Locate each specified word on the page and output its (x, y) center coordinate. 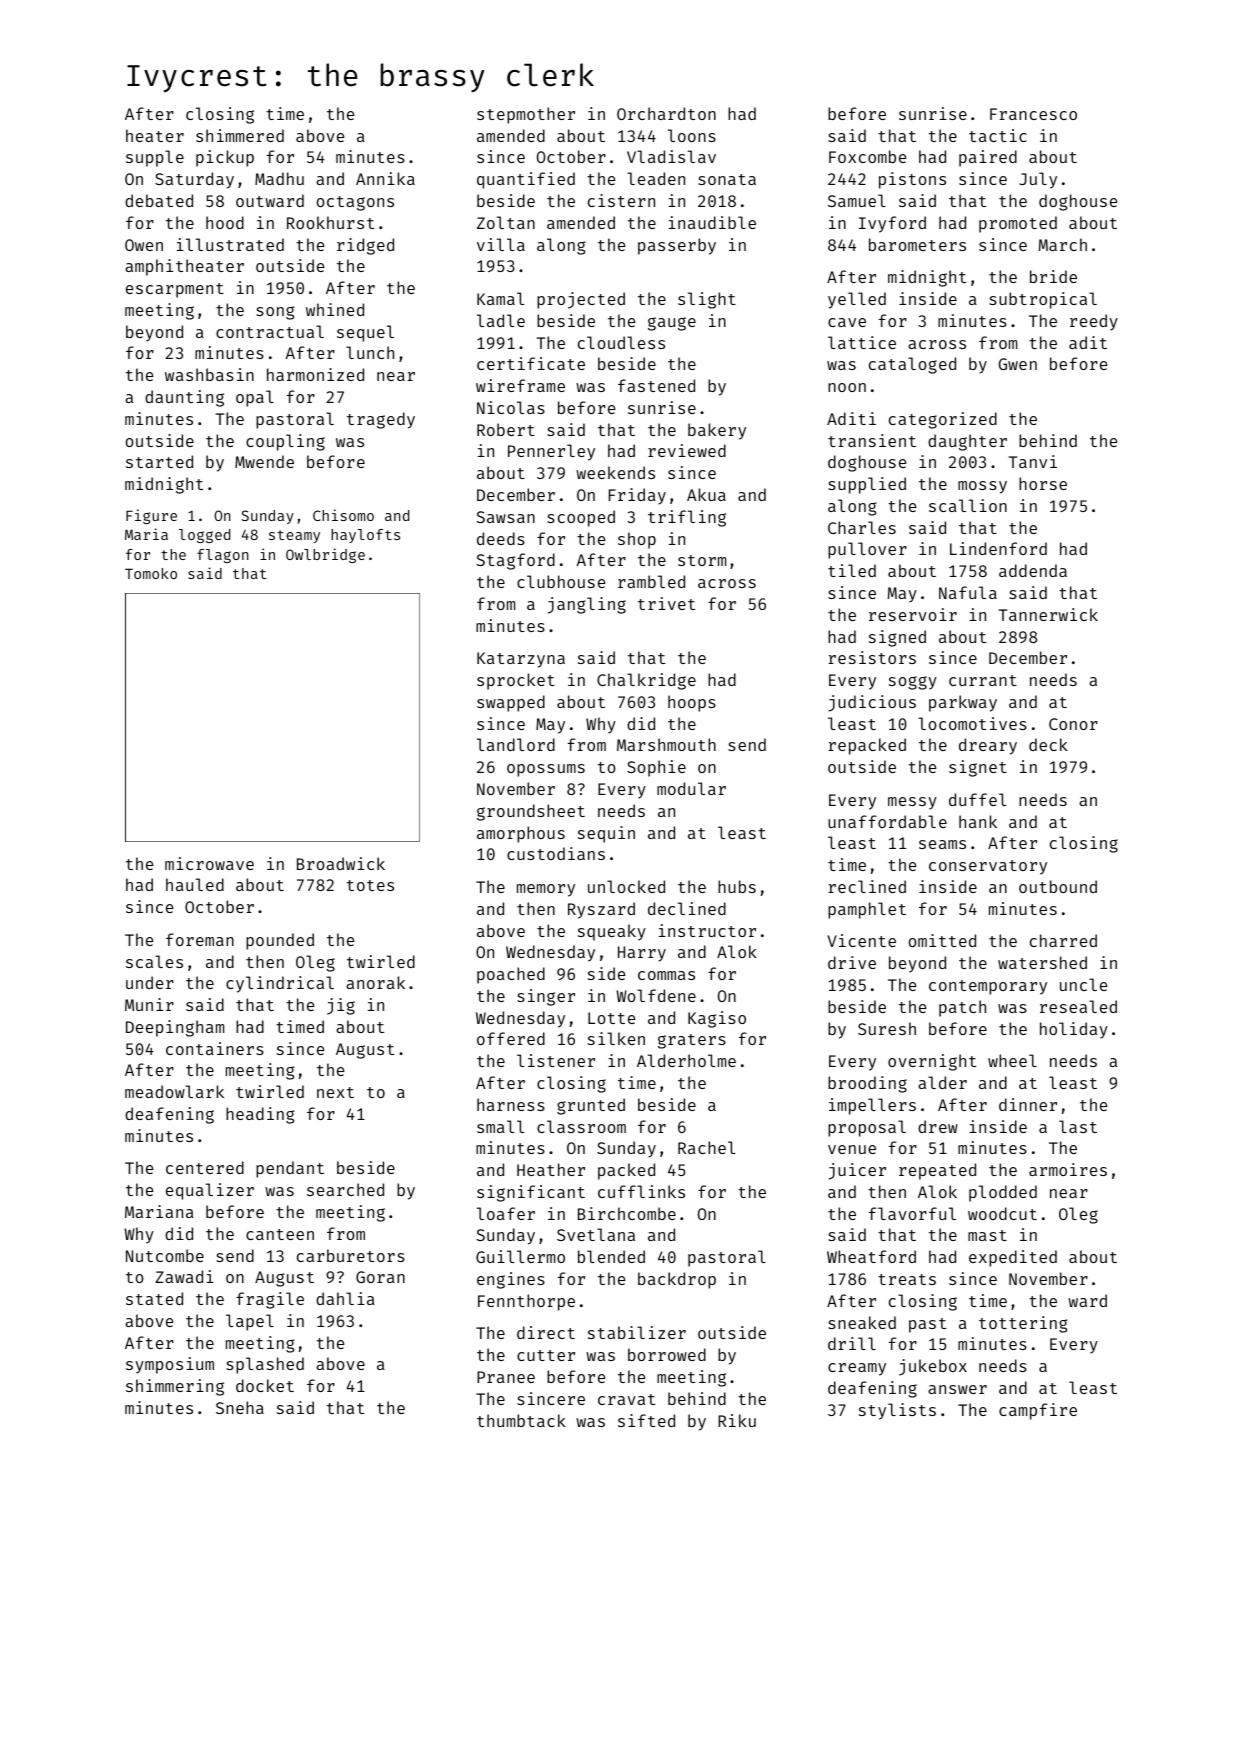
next (335, 1092)
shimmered (240, 135)
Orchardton (666, 113)
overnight (932, 1062)
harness (511, 1104)
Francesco (1033, 114)
